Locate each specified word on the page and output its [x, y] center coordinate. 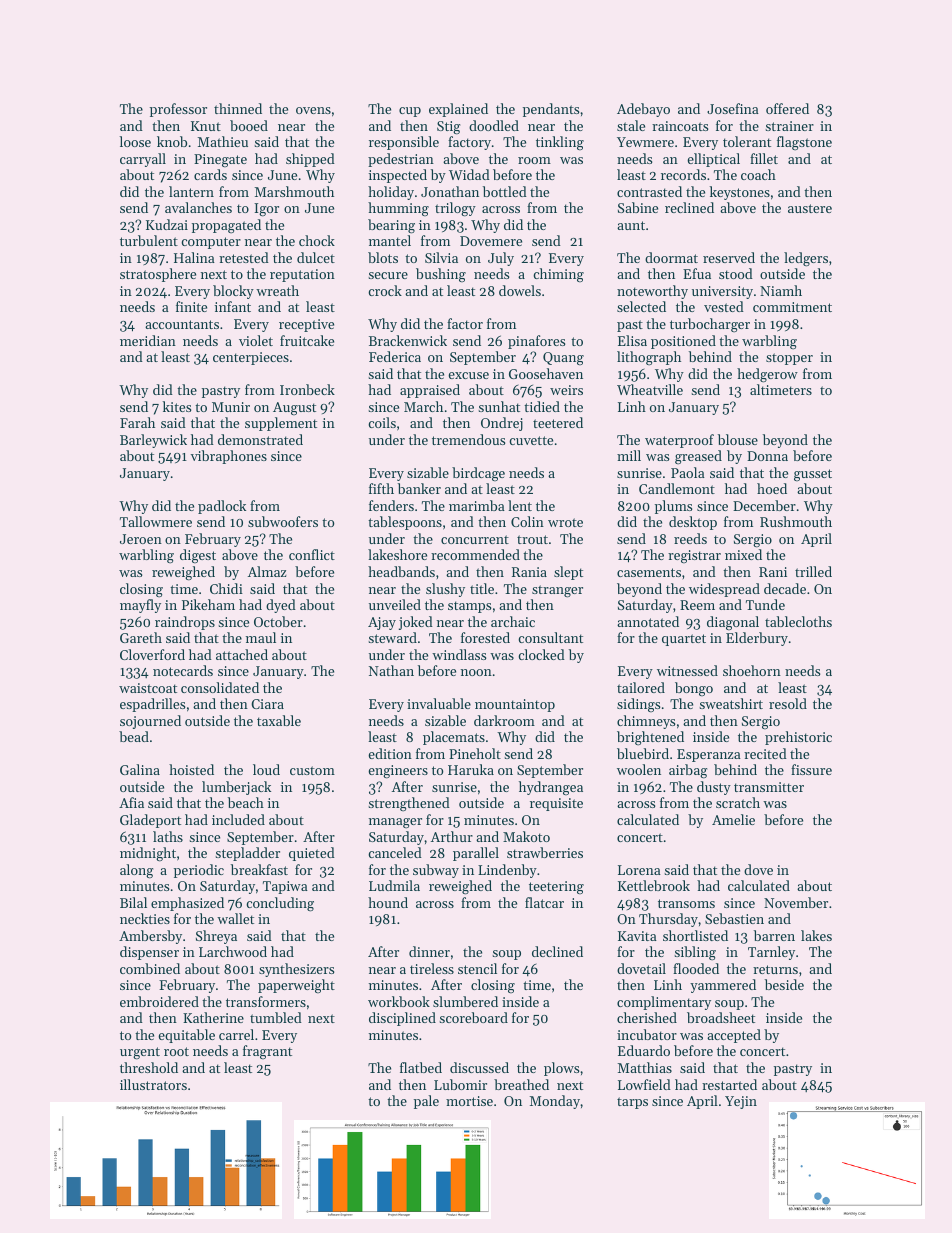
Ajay [382, 623]
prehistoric [798, 738]
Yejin [741, 1102]
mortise [469, 1101]
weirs [566, 390]
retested [244, 257]
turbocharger [710, 325]
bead [134, 736]
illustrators [153, 1084]
